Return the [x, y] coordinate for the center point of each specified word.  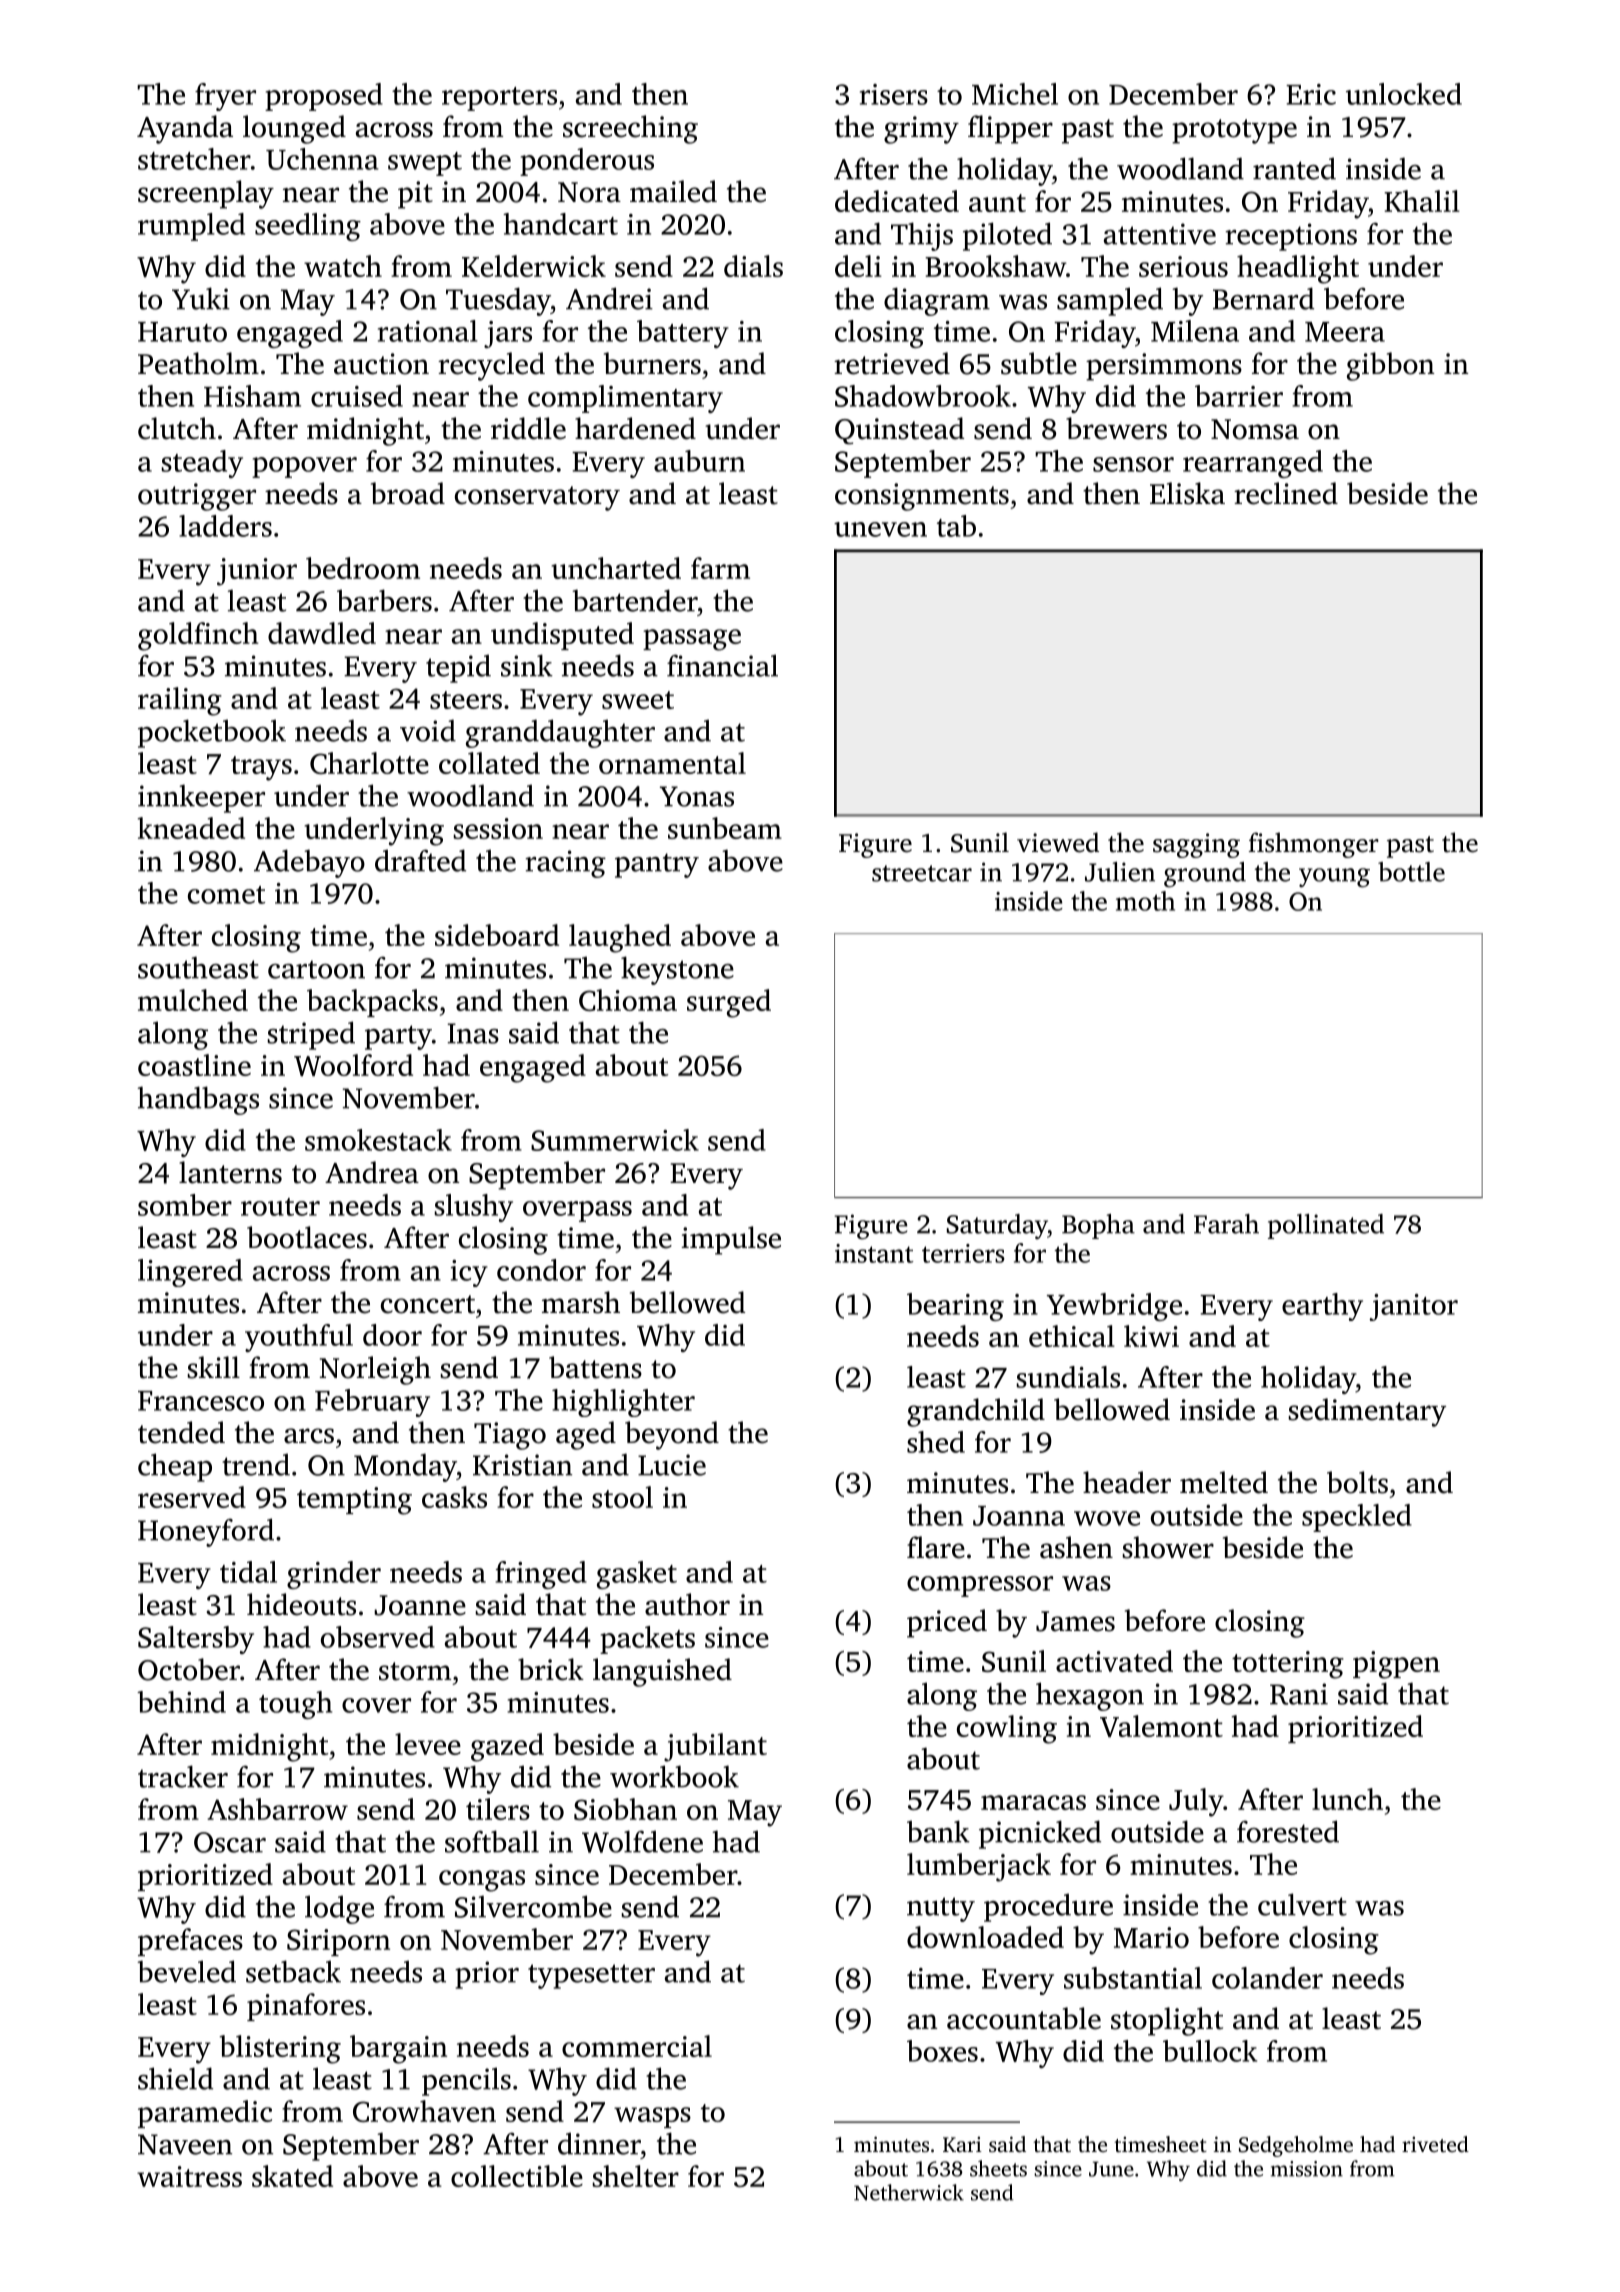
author [687, 1604]
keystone [677, 970]
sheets [998, 2168]
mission [1307, 2169]
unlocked [1404, 94]
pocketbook [212, 733]
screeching [630, 129]
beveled [186, 1971]
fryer [225, 97]
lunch [1347, 1799]
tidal [248, 1572]
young [1334, 878]
